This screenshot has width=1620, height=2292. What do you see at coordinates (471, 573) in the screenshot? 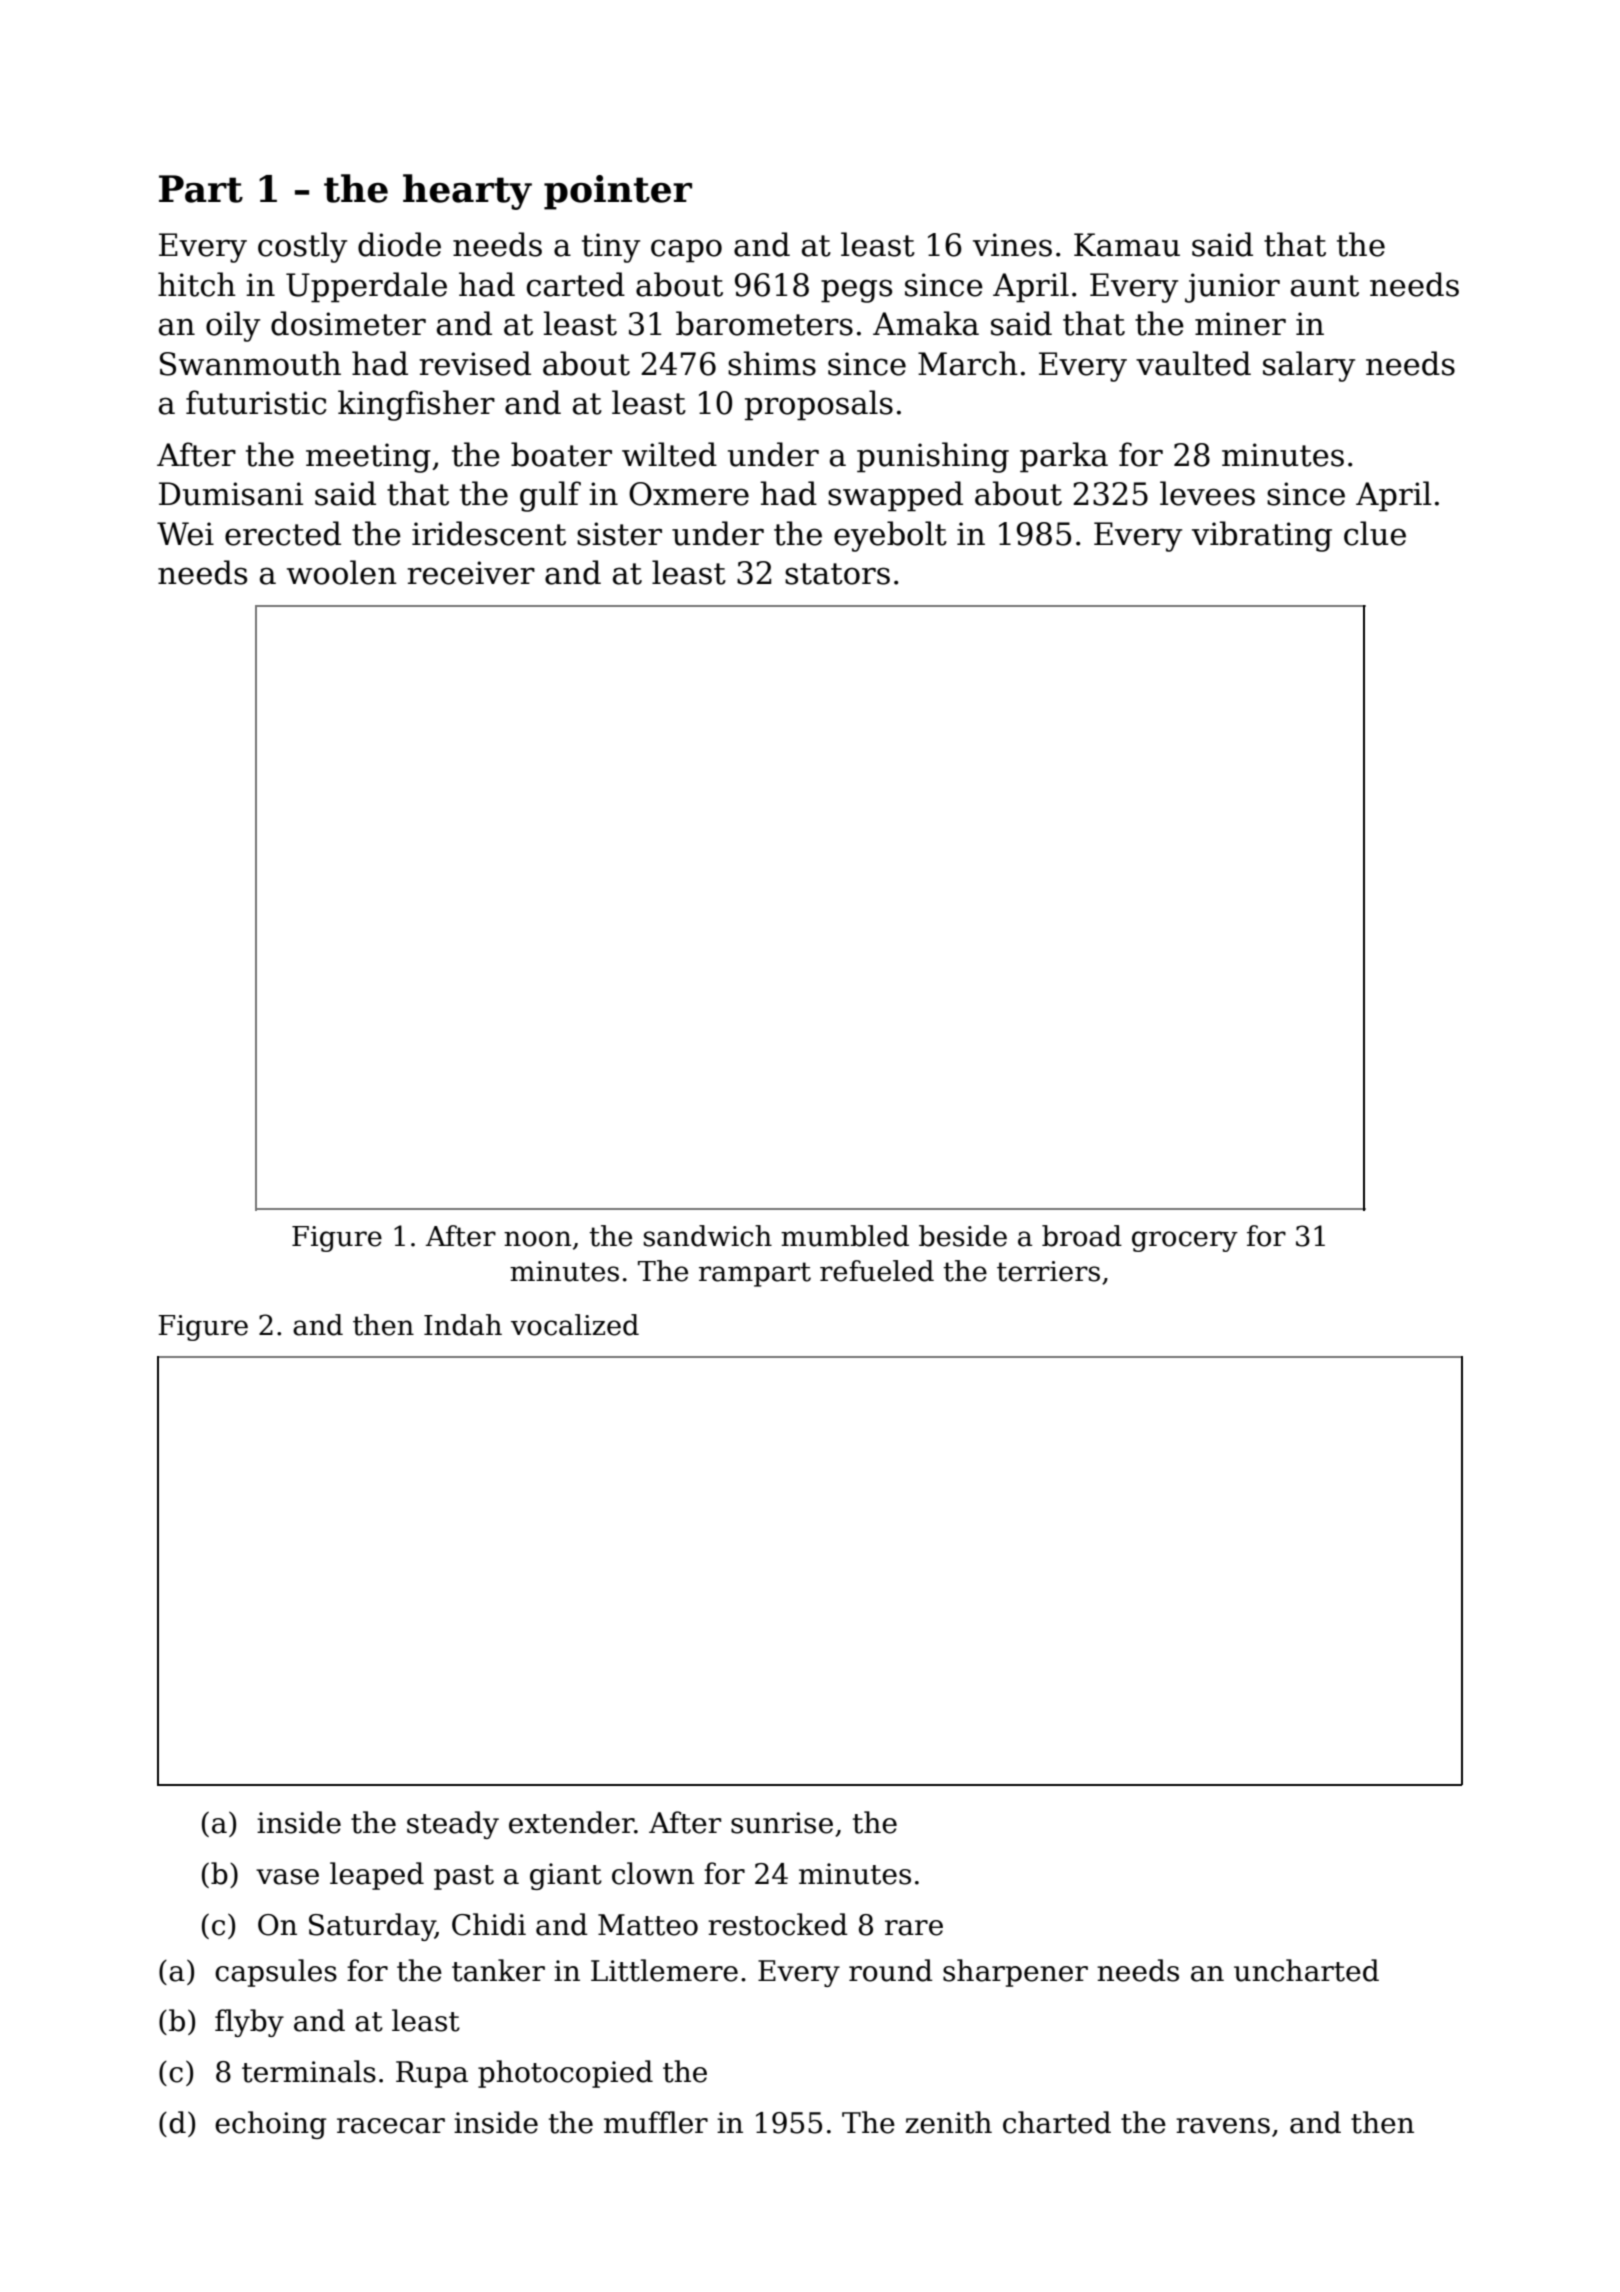
I see `receiver` at bounding box center [471, 573].
